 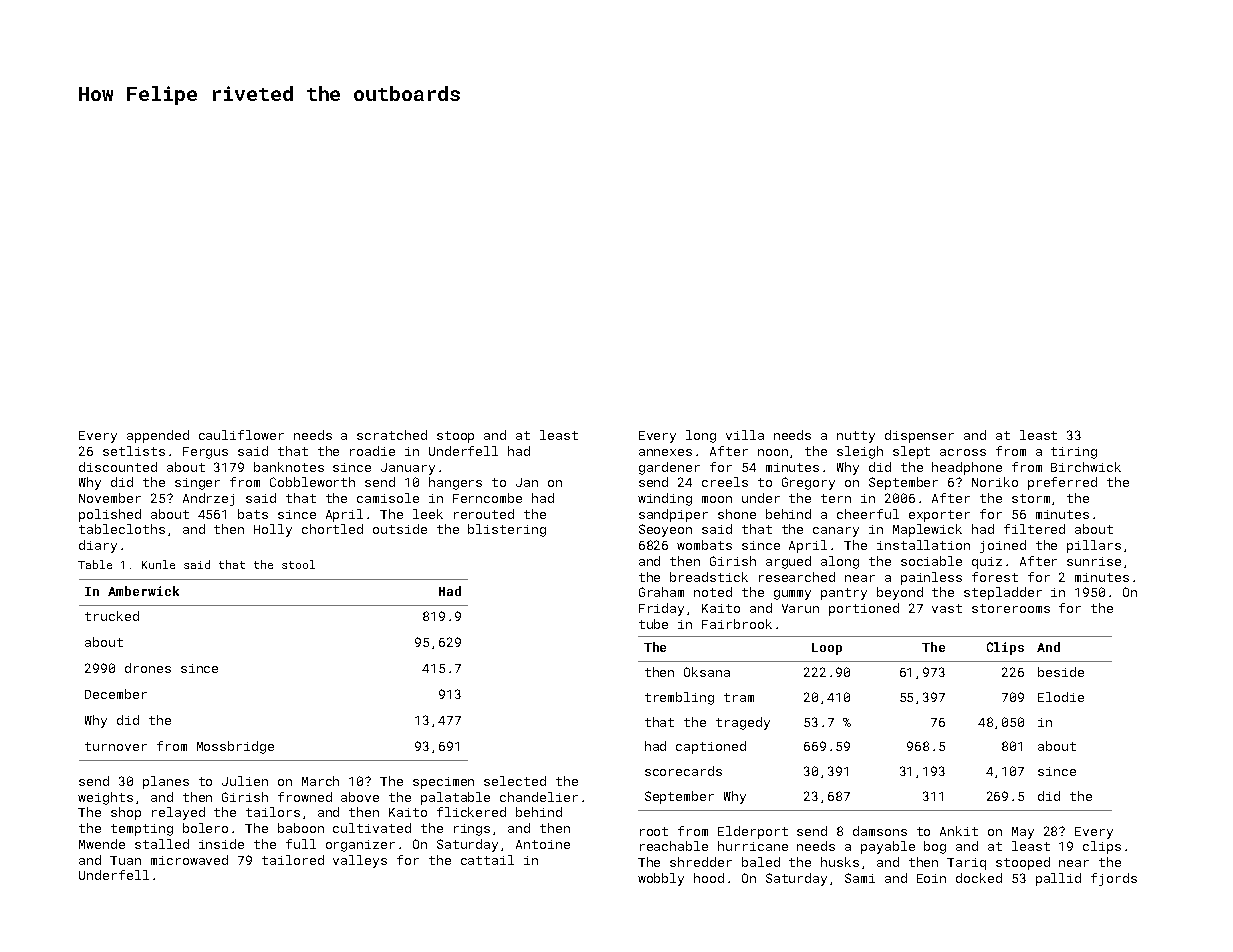 I want to click on beside, so click(x=1061, y=672).
